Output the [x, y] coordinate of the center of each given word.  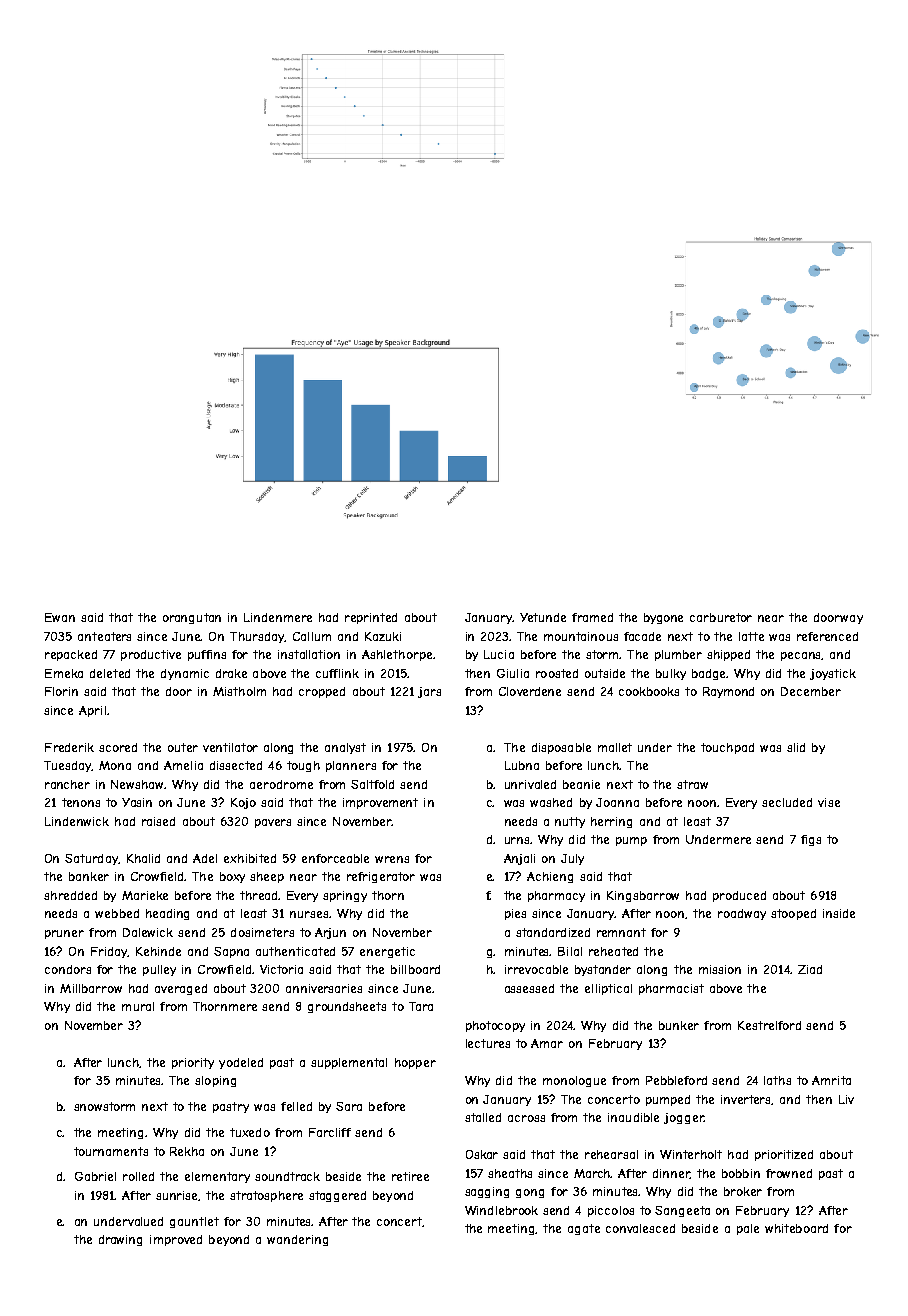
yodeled [241, 1063]
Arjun [330, 933]
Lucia [499, 654]
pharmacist [671, 989]
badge [709, 674]
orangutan [192, 618]
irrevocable [536, 969]
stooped [793, 914]
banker [89, 876]
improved [176, 1240]
